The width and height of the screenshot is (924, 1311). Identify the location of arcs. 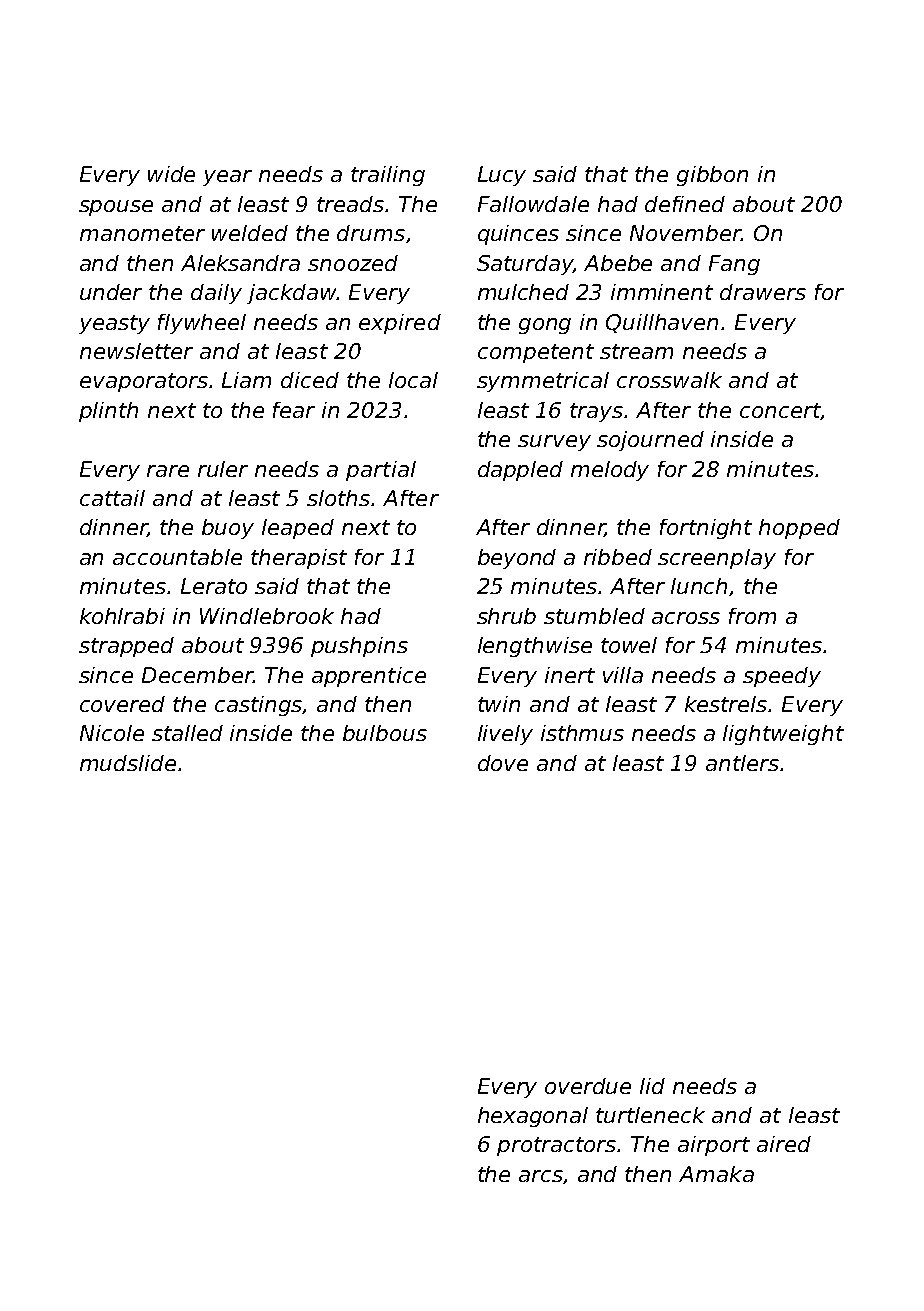
(541, 1177).
